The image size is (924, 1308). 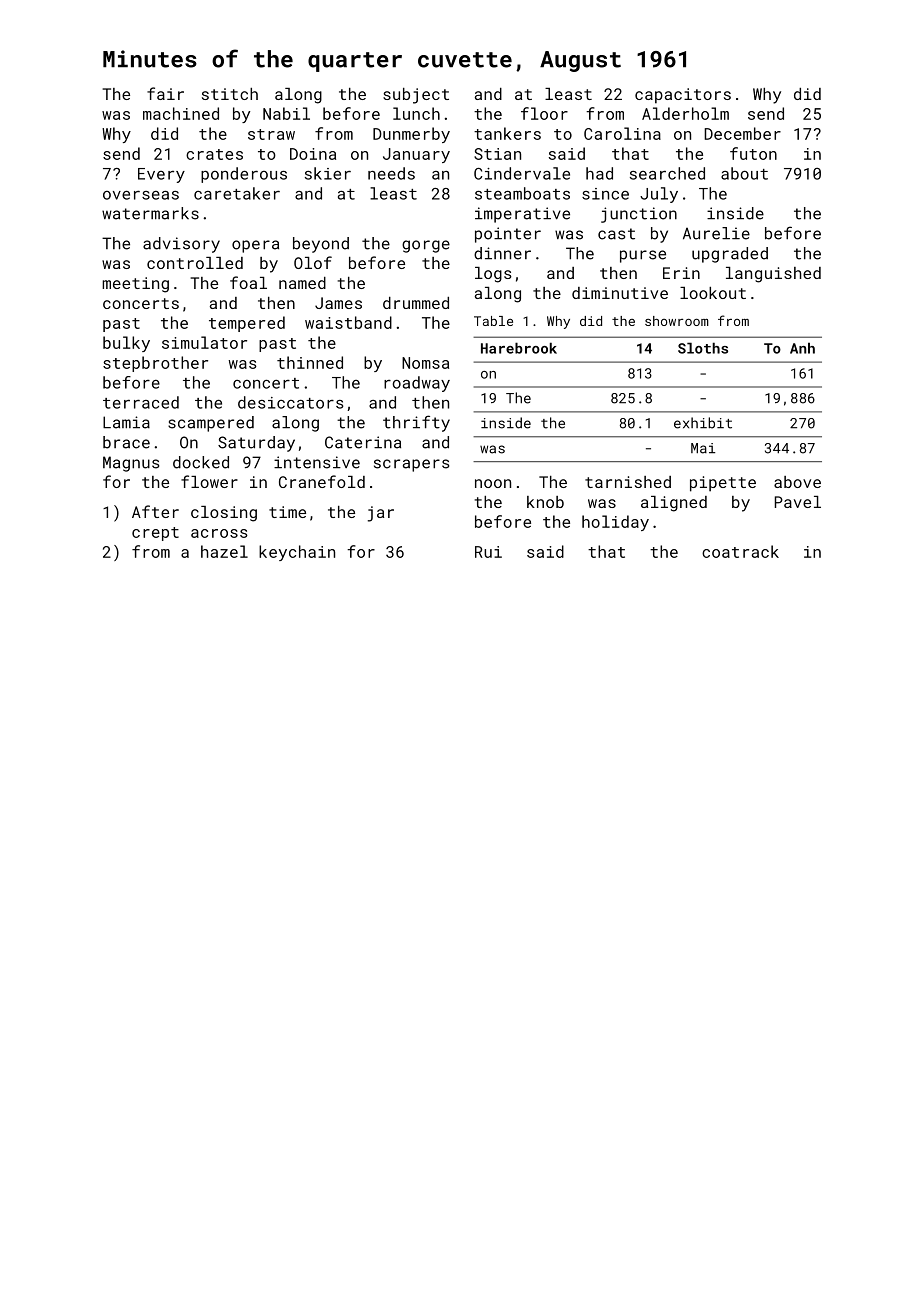 What do you see at coordinates (381, 514) in the page?
I see `jar` at bounding box center [381, 514].
